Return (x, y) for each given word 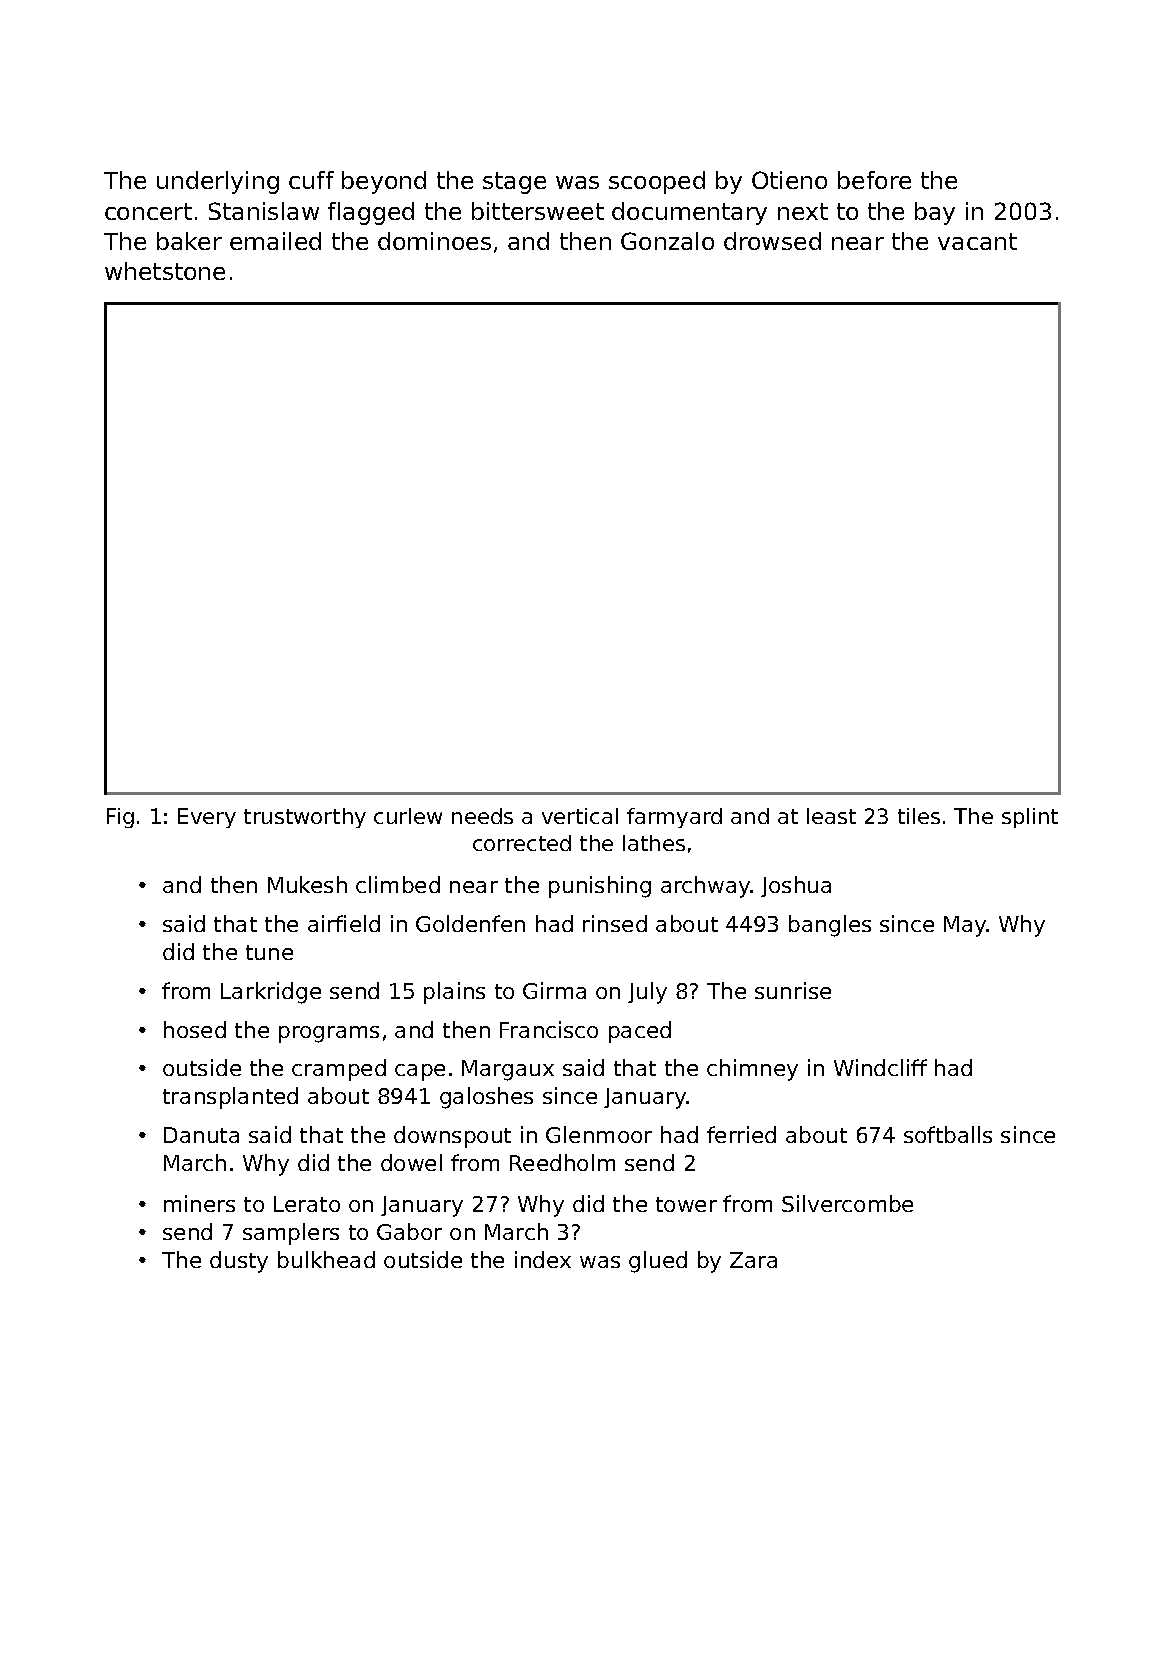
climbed (398, 884)
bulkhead (326, 1259)
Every (207, 818)
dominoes (434, 241)
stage (514, 183)
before (874, 180)
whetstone (165, 271)
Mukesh (307, 884)
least (831, 816)
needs (482, 816)
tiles (919, 816)
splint (1030, 818)
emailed (275, 241)
